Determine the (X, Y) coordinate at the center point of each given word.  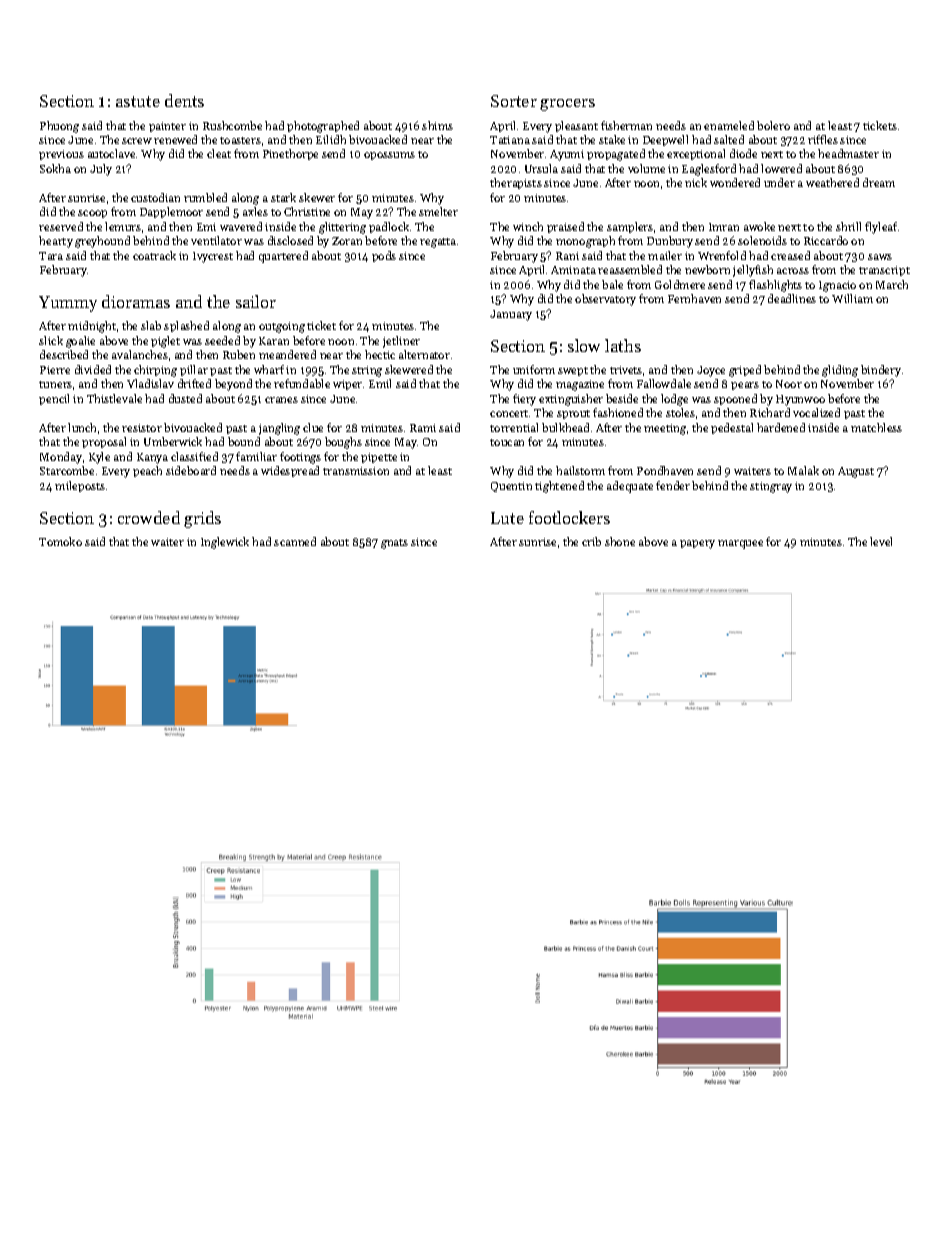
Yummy (68, 304)
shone (620, 541)
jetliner (401, 342)
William (852, 298)
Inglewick (225, 543)
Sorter (514, 101)
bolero (773, 125)
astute (138, 101)
